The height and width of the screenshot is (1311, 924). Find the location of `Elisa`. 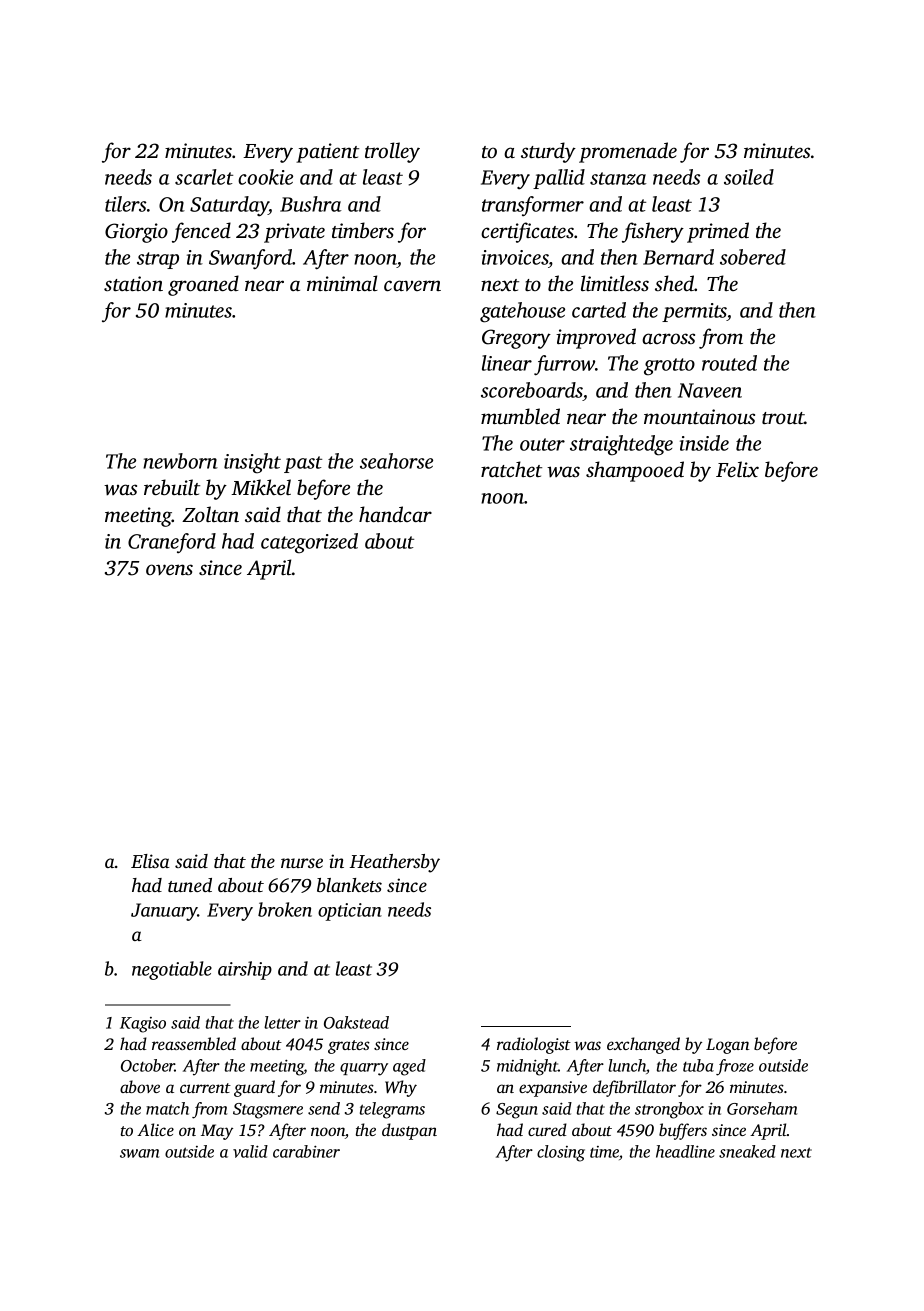

Elisa is located at coordinates (150, 861).
